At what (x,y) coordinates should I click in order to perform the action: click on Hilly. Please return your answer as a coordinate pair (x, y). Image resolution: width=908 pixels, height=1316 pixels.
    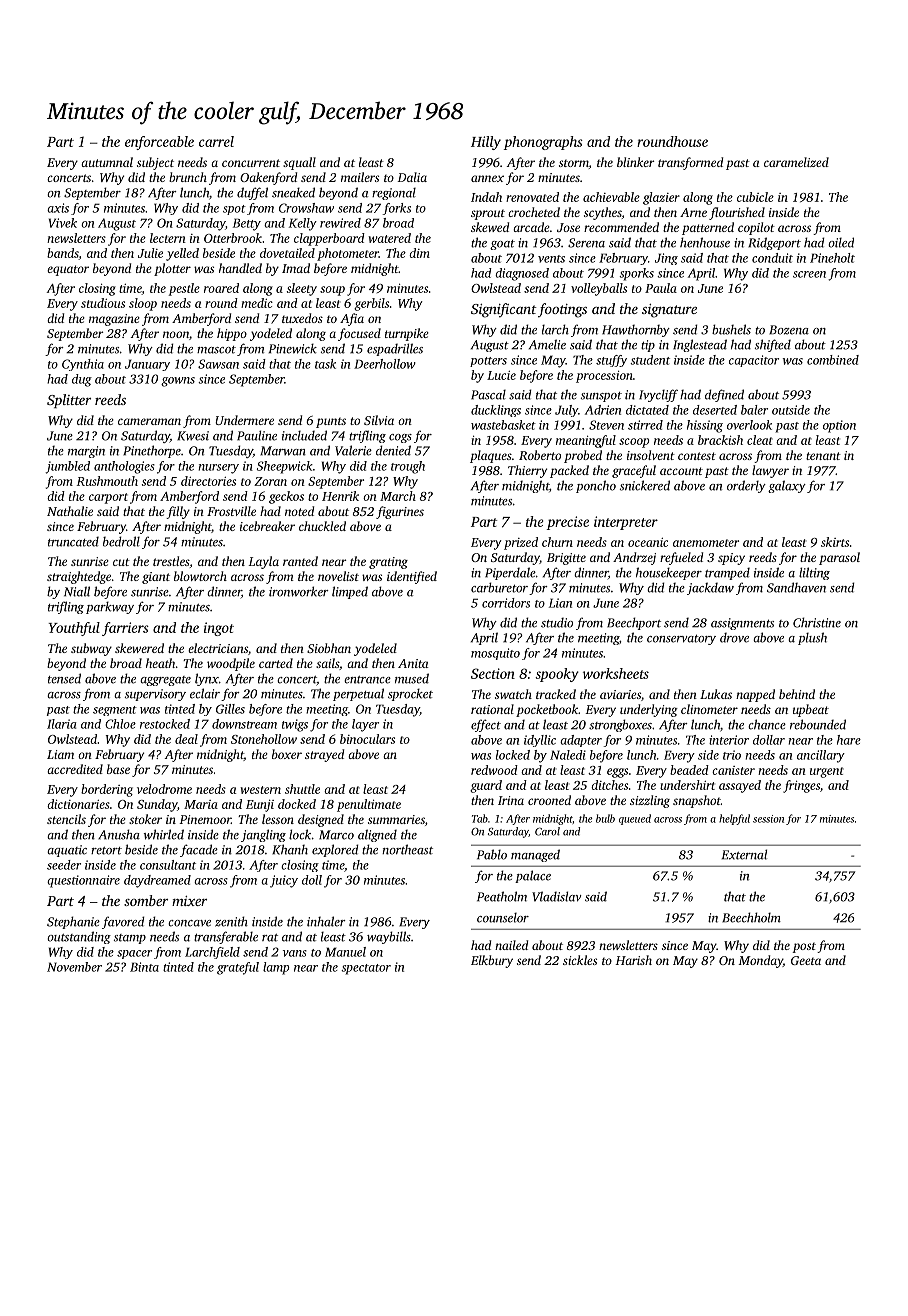
    Looking at the image, I should click on (486, 143).
